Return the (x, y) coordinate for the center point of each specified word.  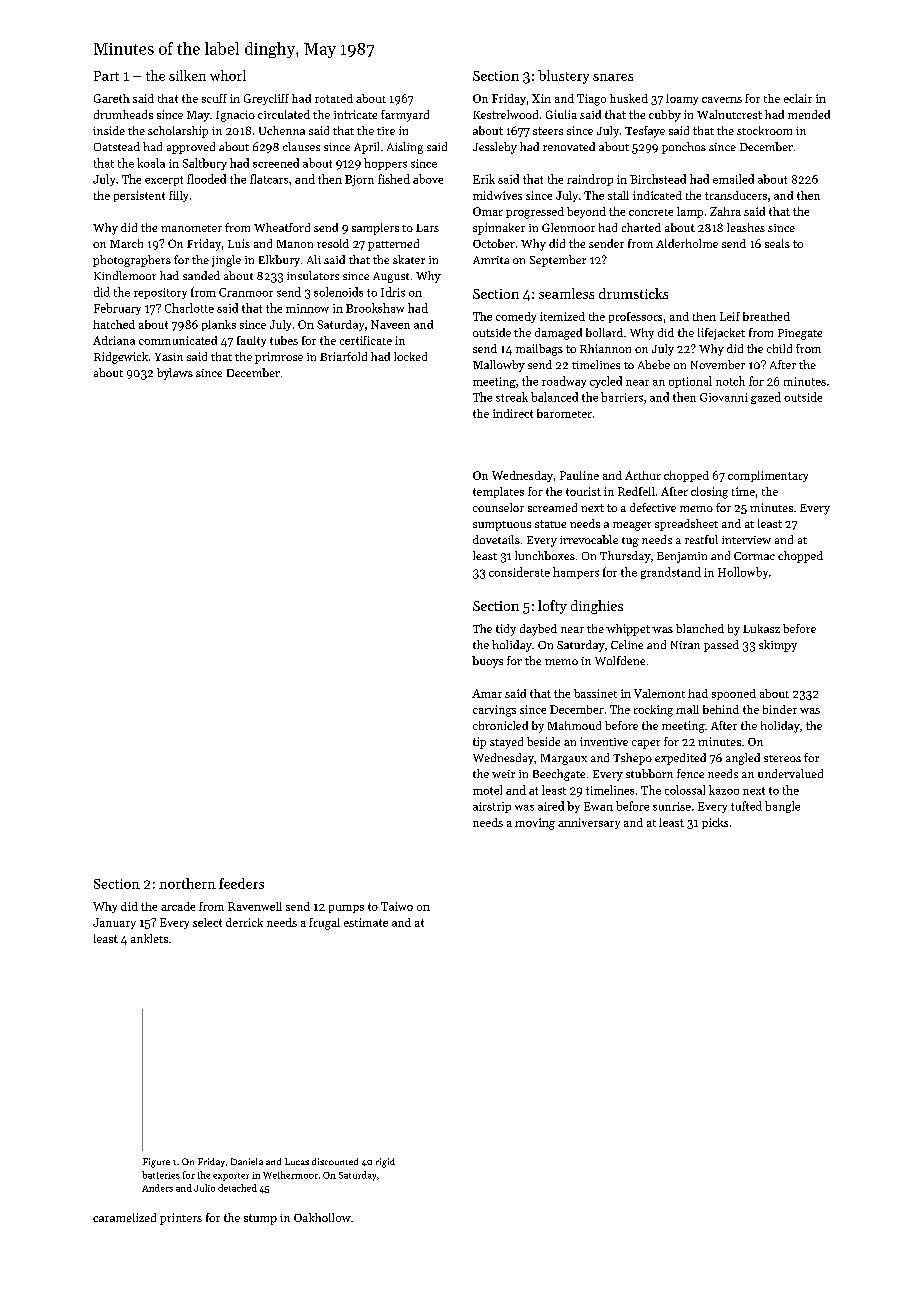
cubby (665, 116)
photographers (132, 261)
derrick (244, 922)
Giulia (561, 114)
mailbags (539, 350)
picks (715, 823)
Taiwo (397, 906)
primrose (279, 358)
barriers (622, 397)
